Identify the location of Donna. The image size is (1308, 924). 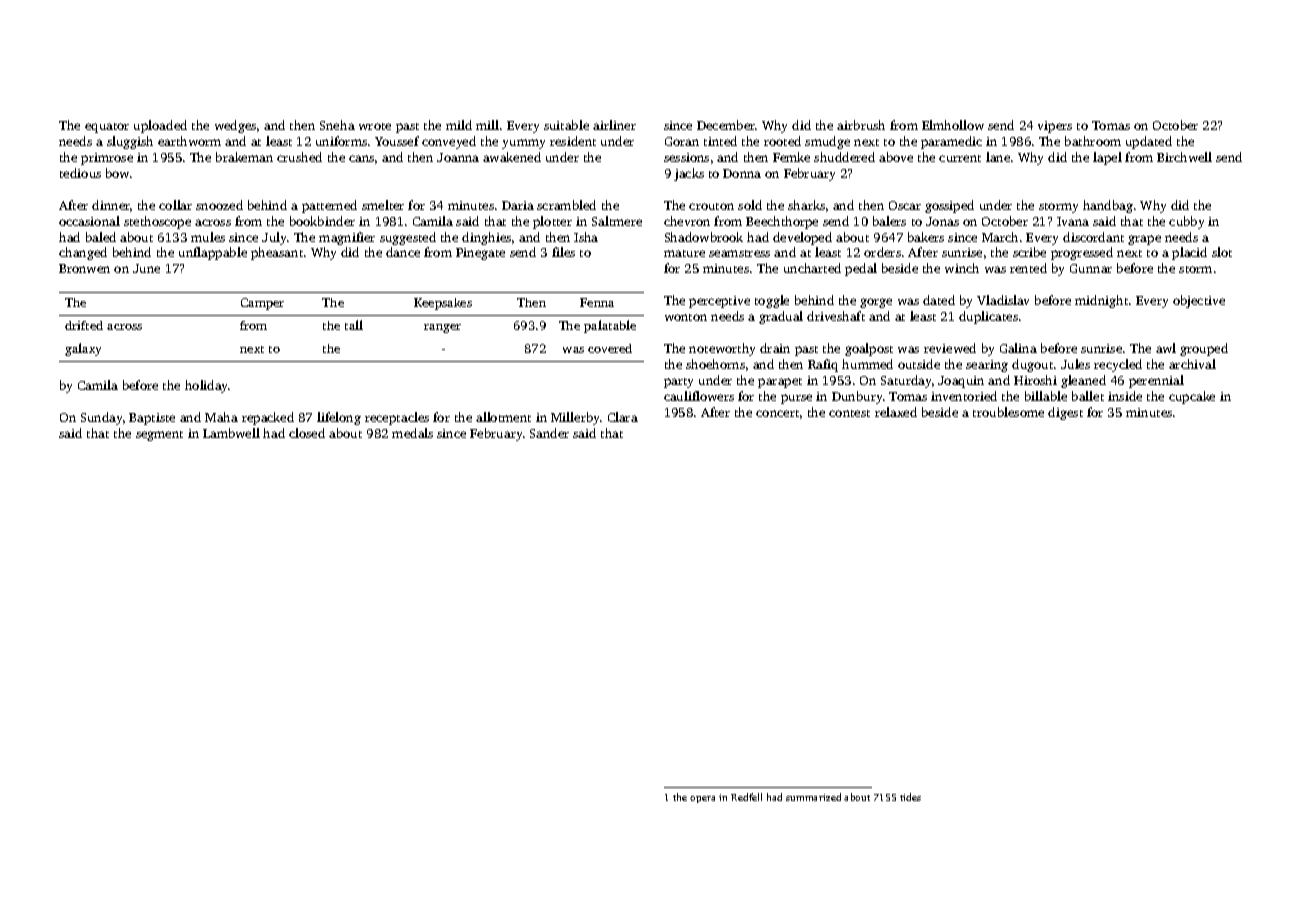
(742, 173).
